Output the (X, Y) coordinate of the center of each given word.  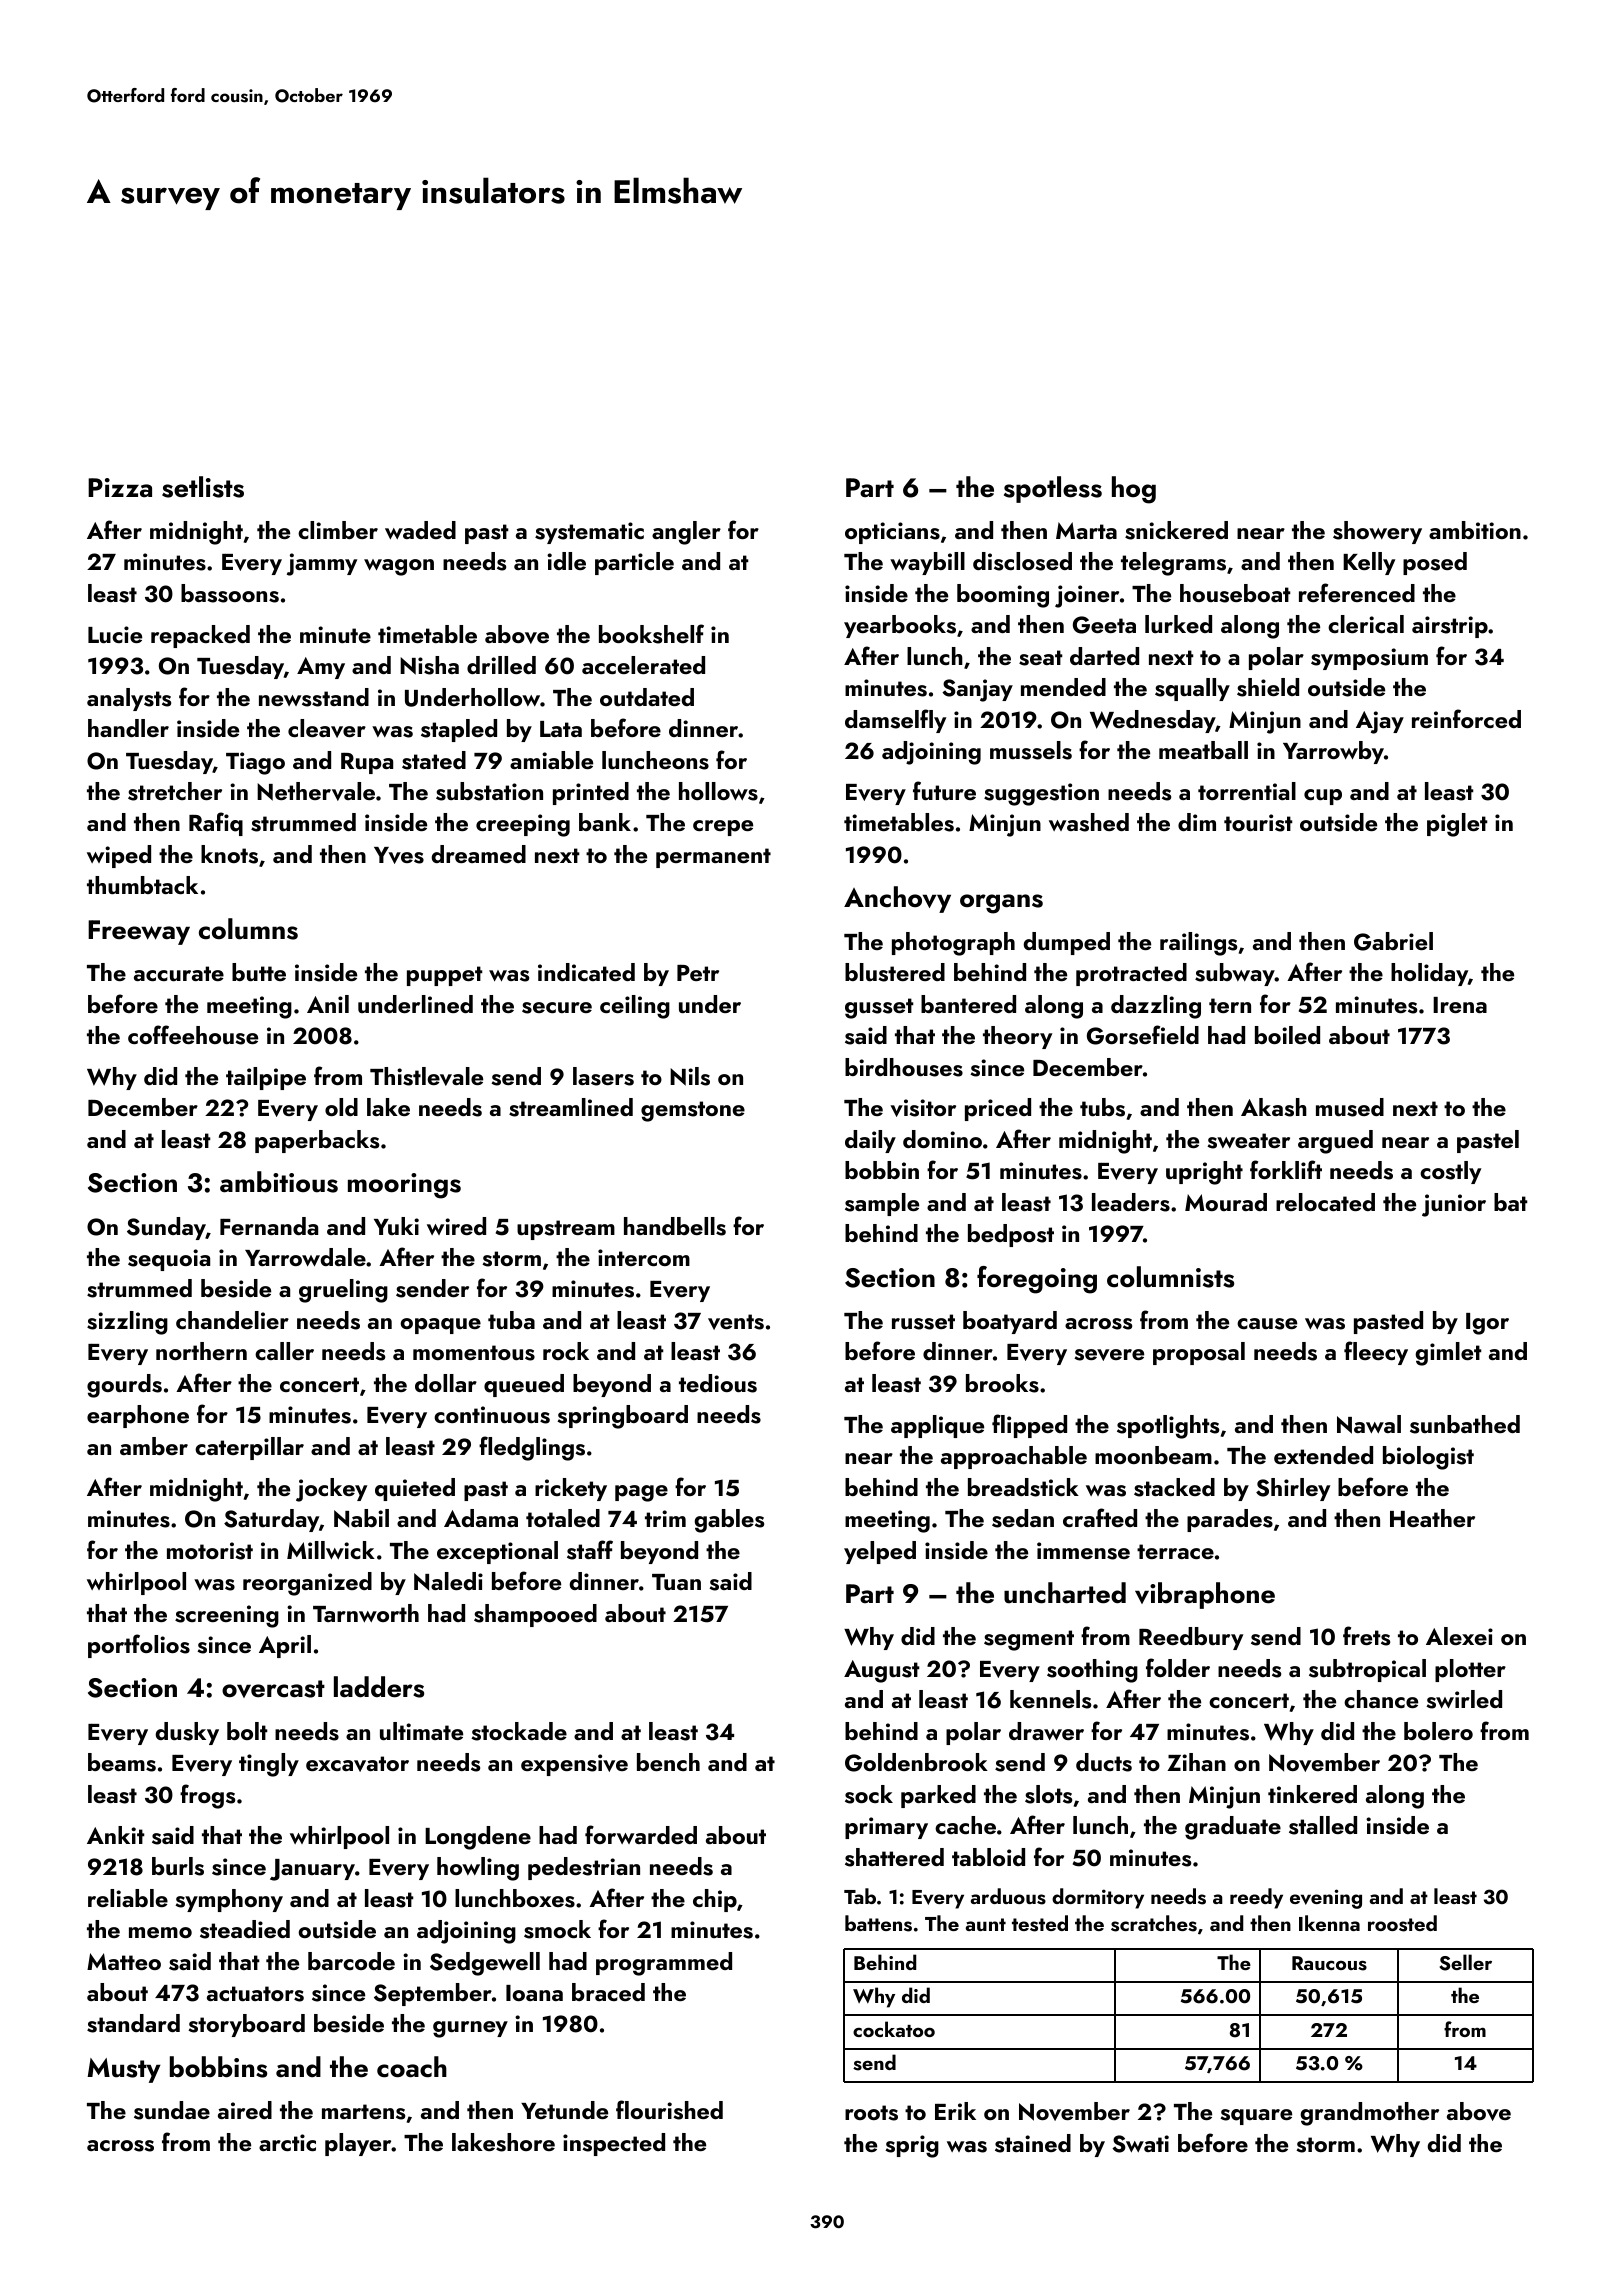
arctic (287, 2142)
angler (686, 533)
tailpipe (266, 1078)
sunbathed (1465, 1424)
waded (420, 530)
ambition (1475, 530)
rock (566, 1351)
